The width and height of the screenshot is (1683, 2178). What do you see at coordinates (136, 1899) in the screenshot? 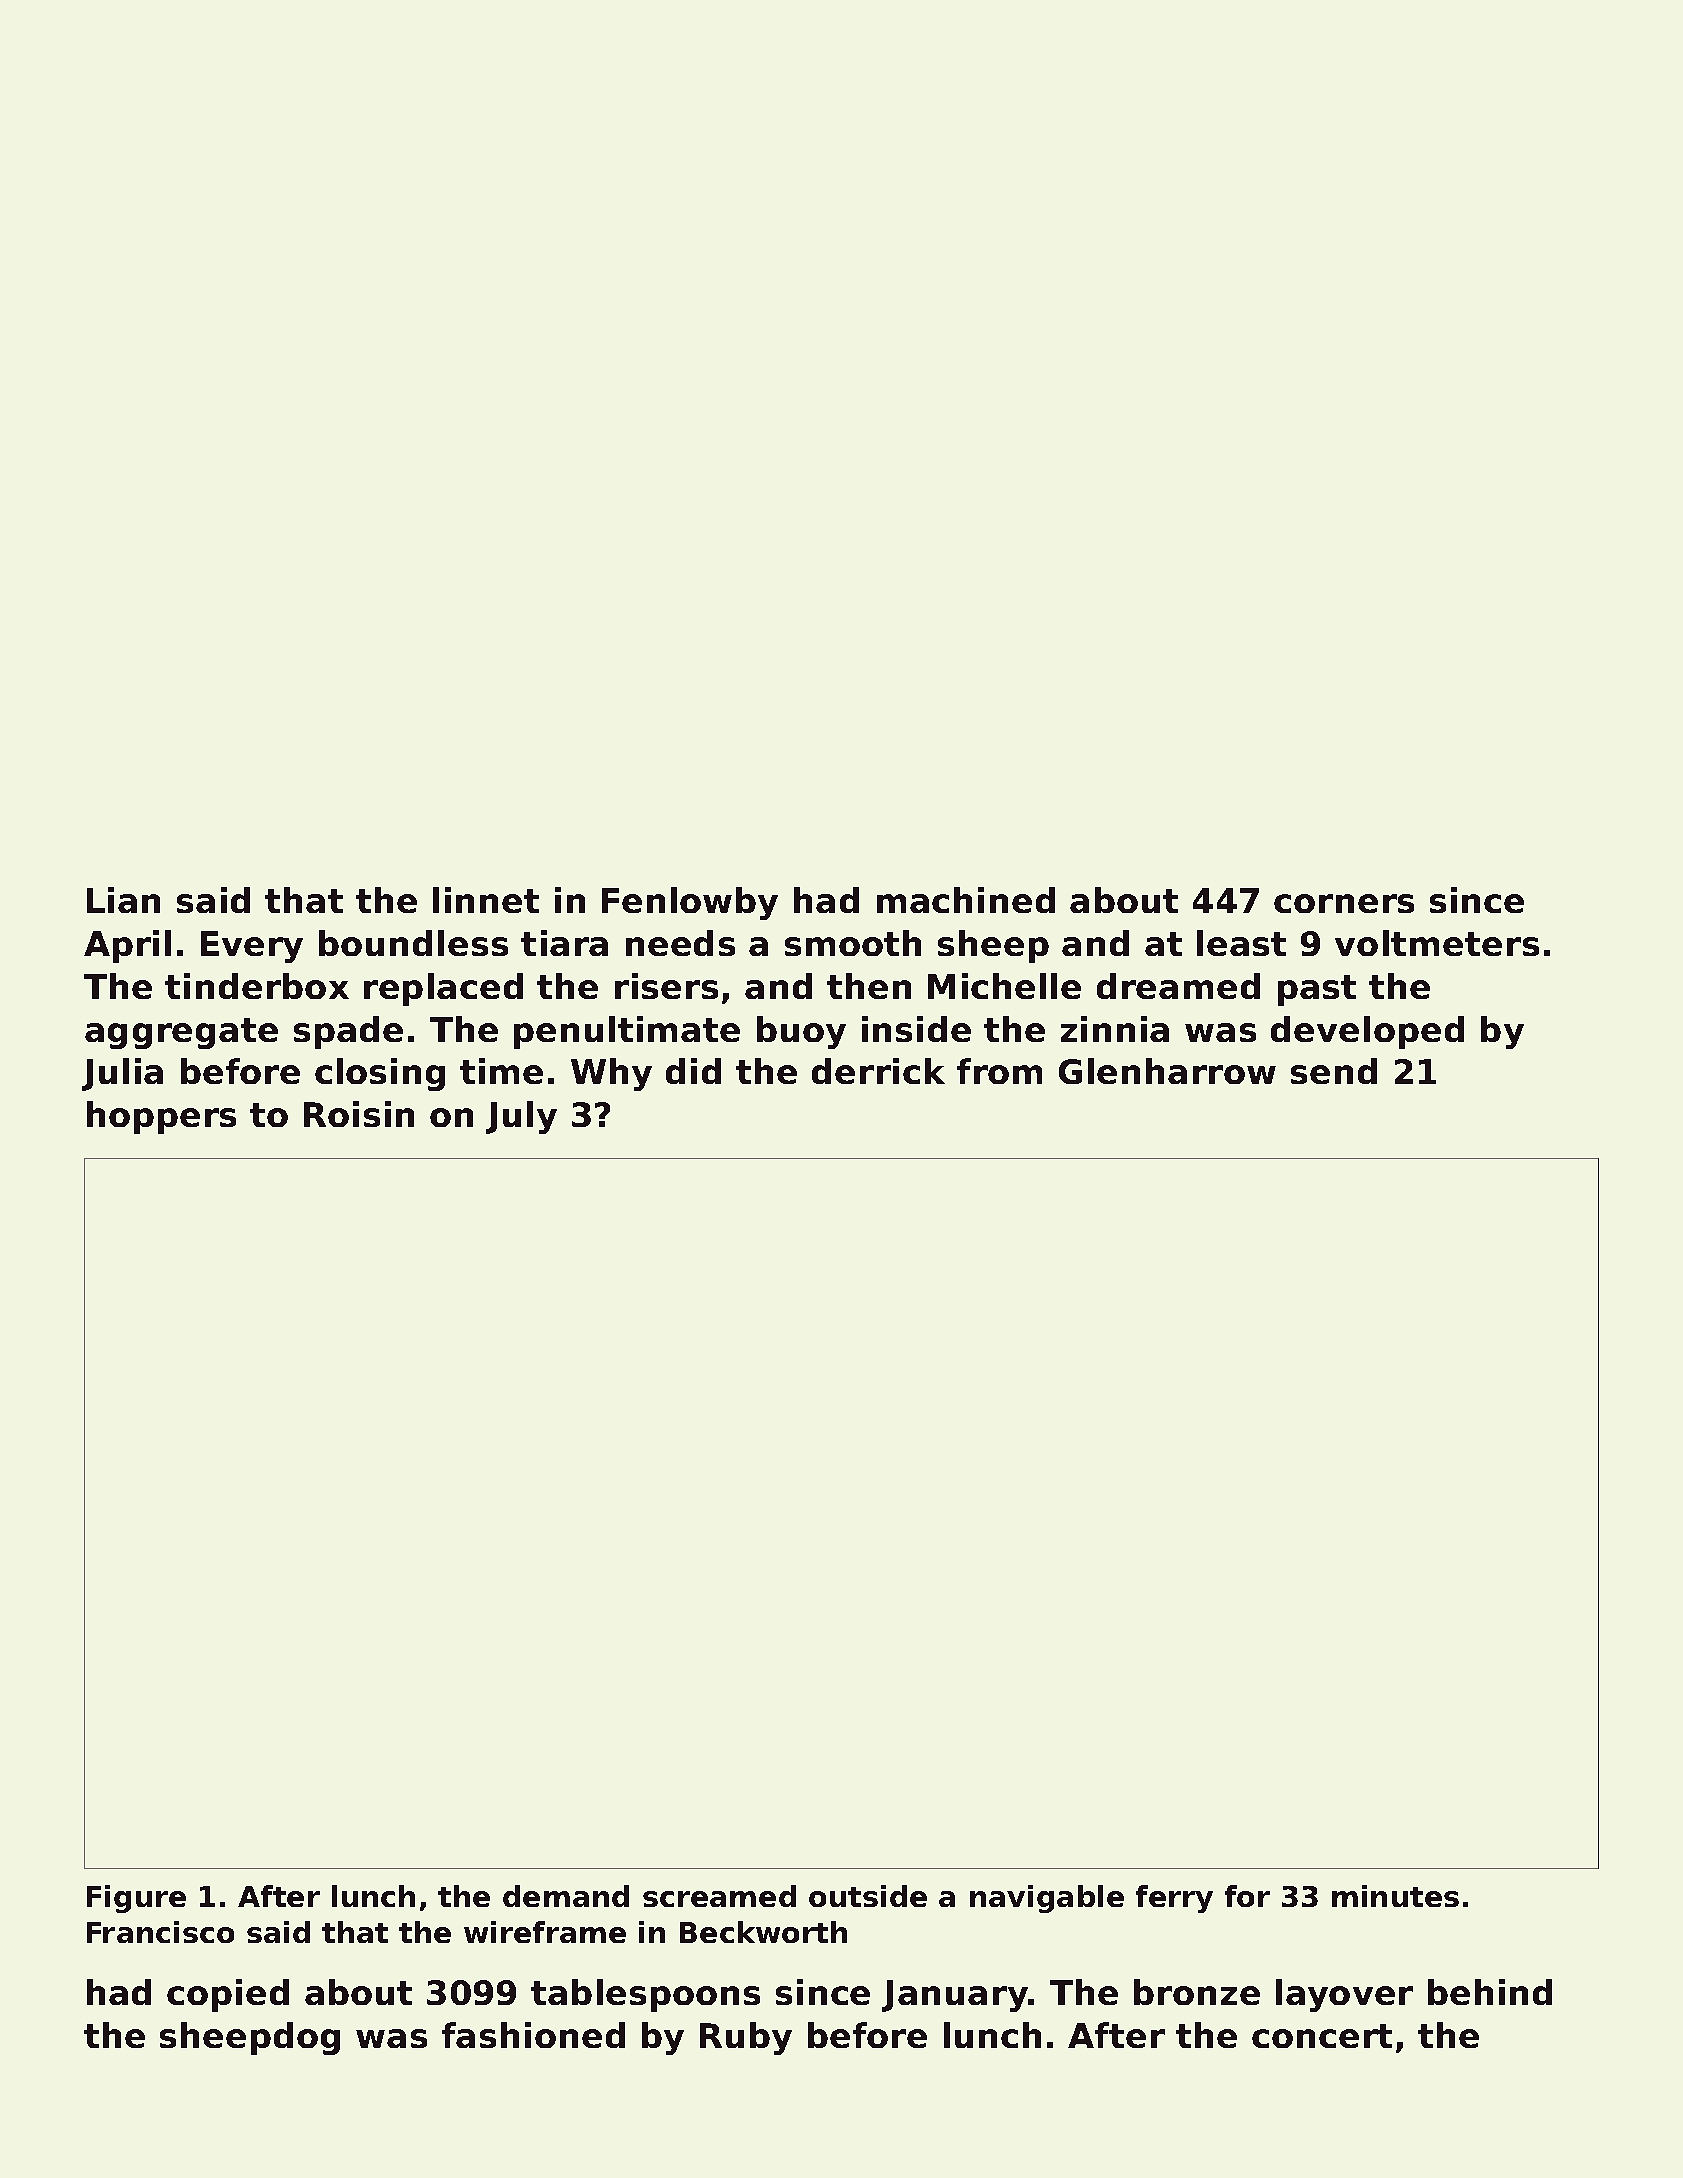
I see `Figure` at bounding box center [136, 1899].
